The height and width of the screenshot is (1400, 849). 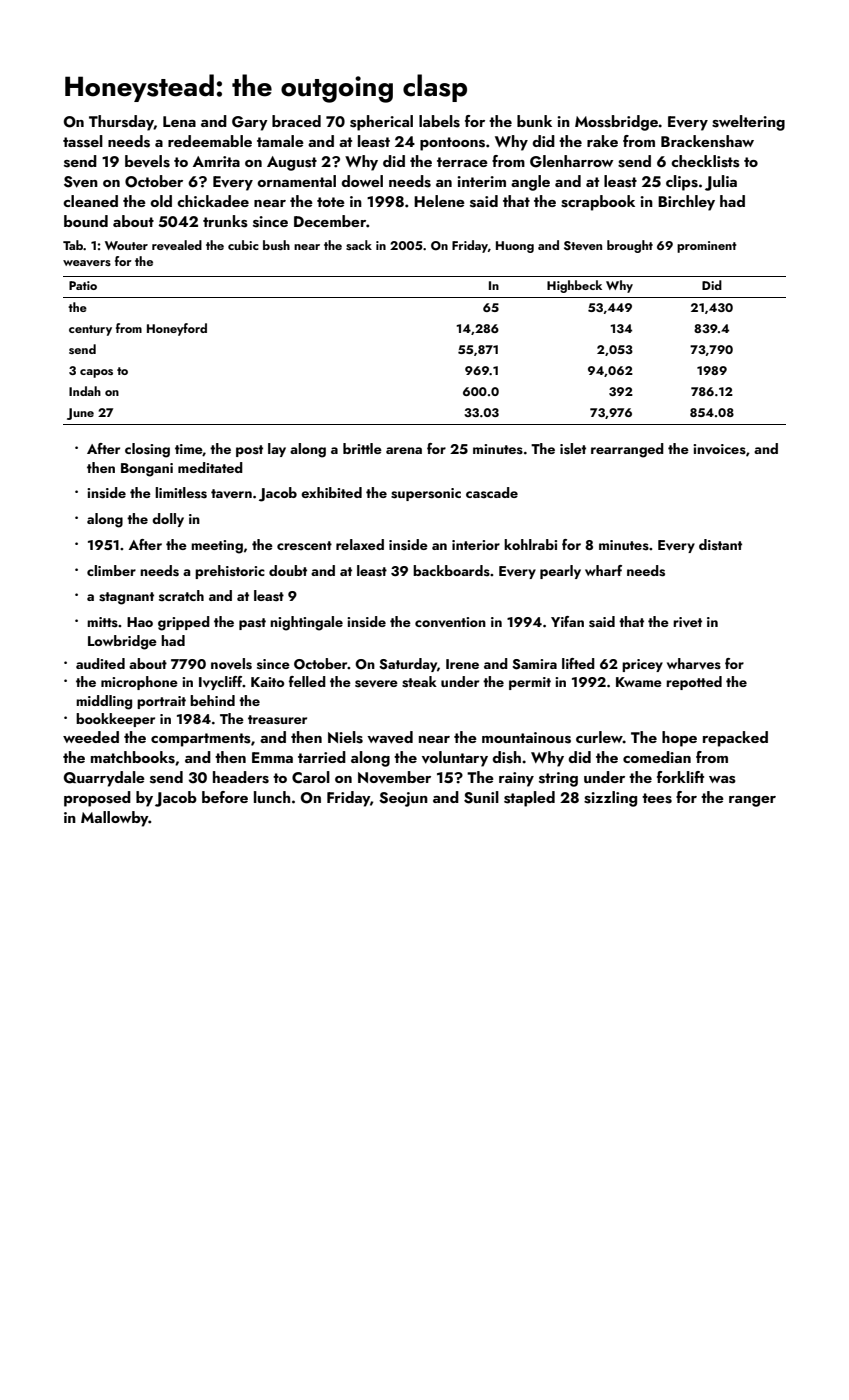 What do you see at coordinates (201, 740) in the screenshot?
I see `compartments` at bounding box center [201, 740].
